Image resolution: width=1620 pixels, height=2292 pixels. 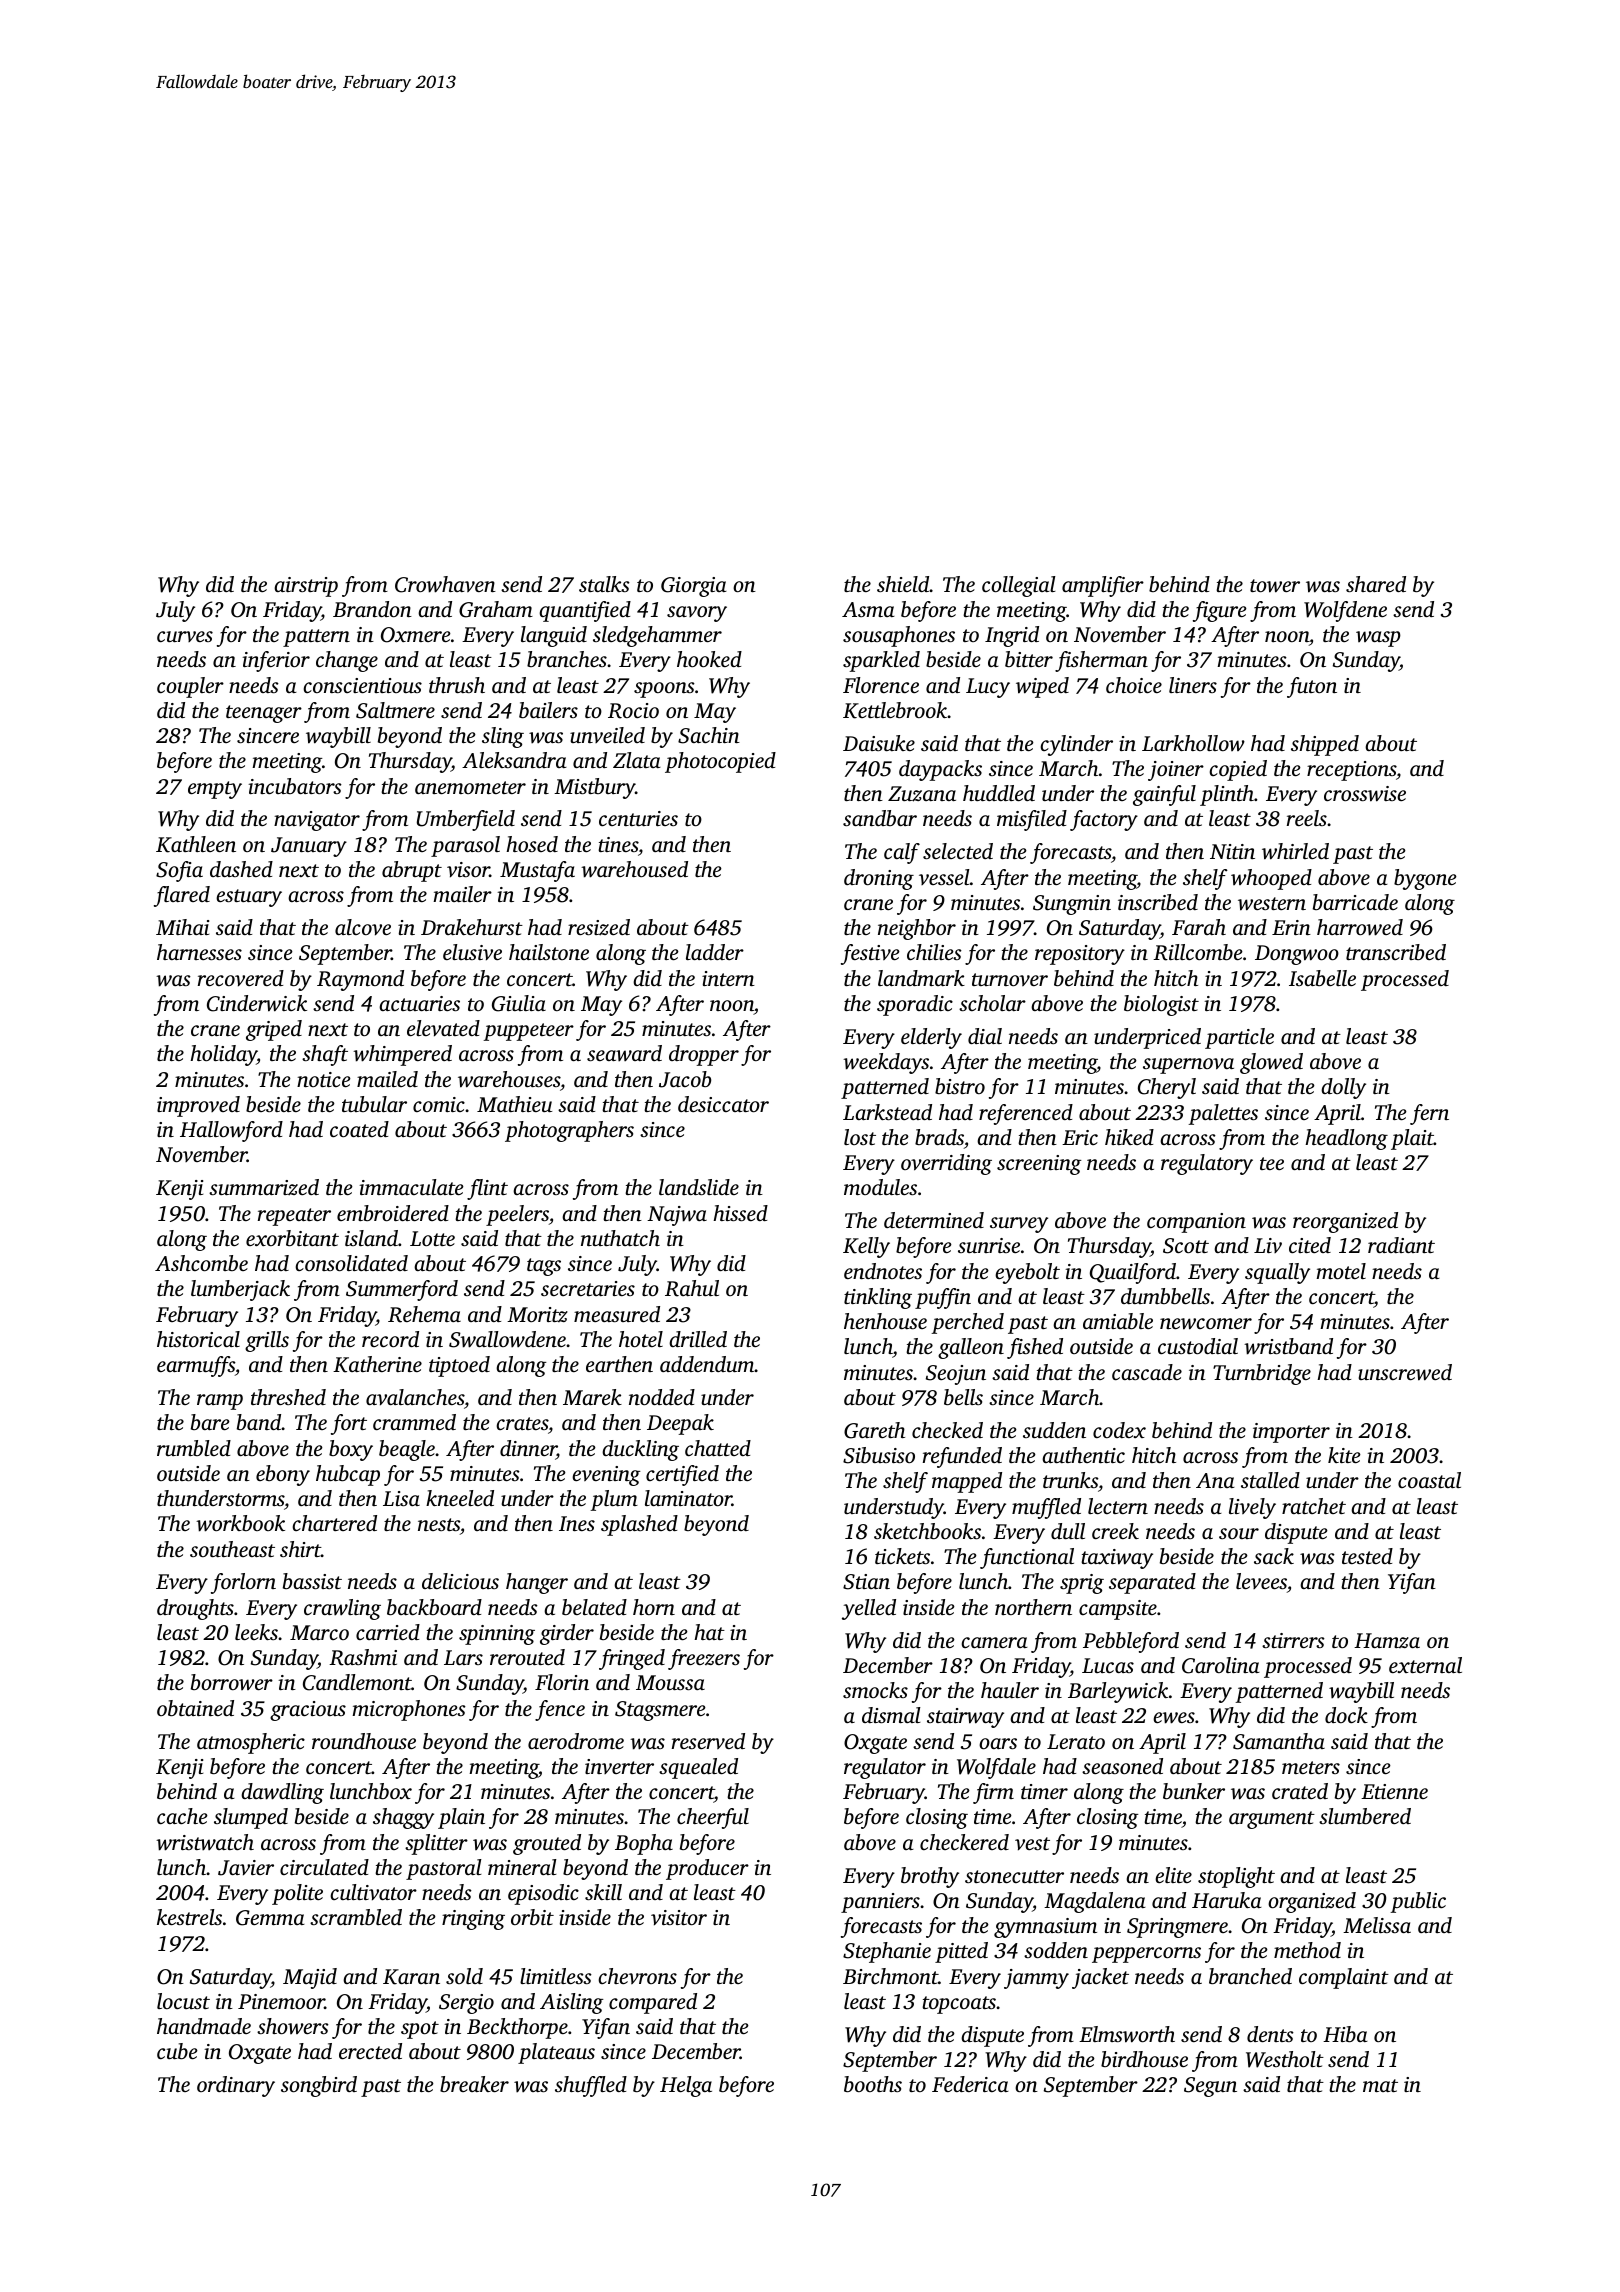 I want to click on airstrip, so click(x=306, y=587).
